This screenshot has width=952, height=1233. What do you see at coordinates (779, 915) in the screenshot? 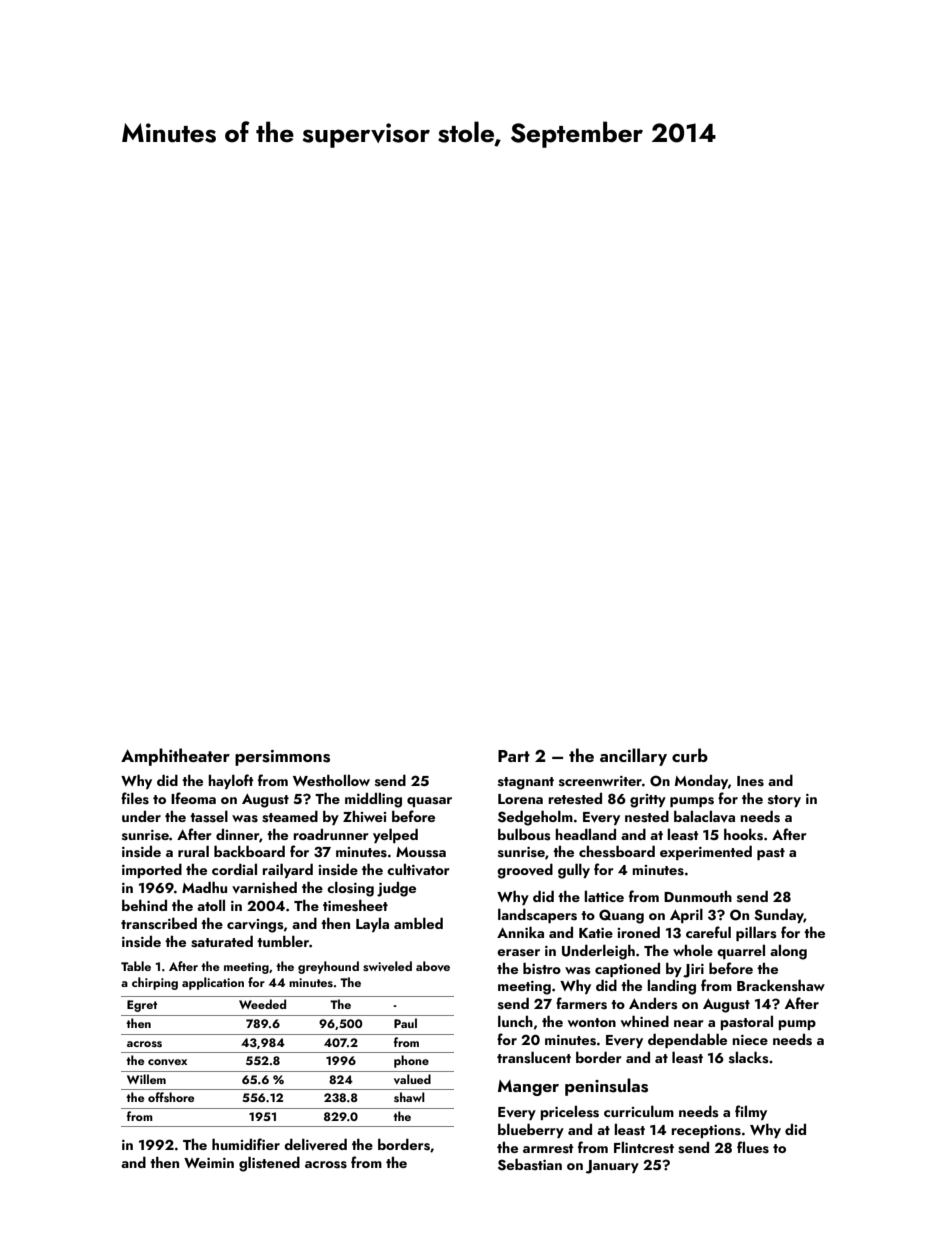
I see `Sunday` at bounding box center [779, 915].
